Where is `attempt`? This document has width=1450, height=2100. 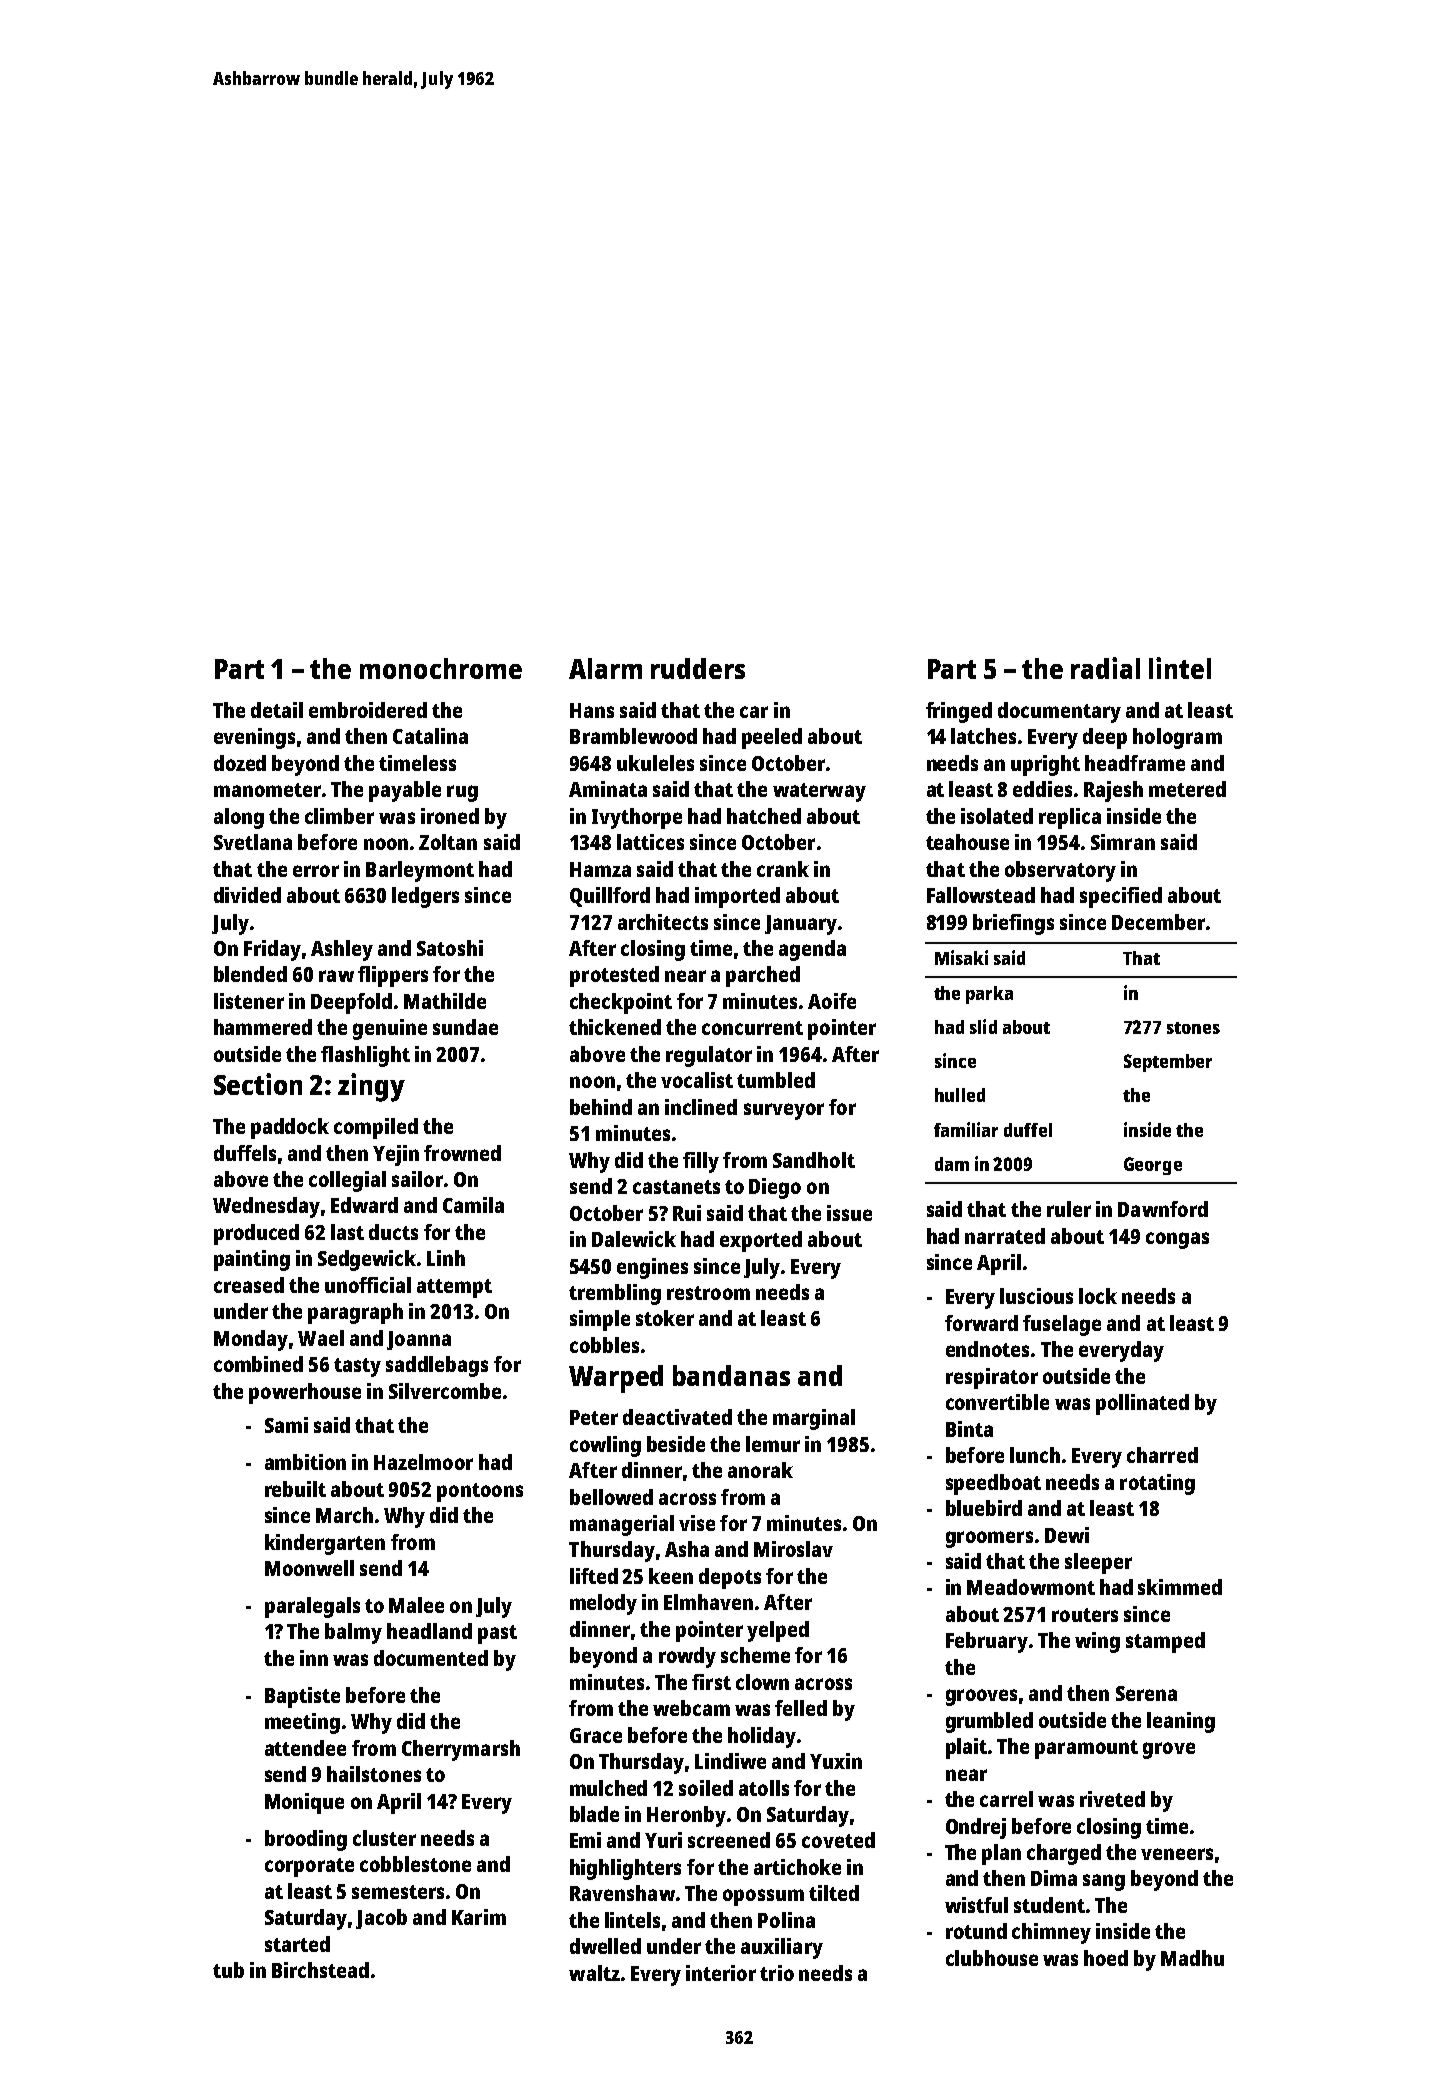 attempt is located at coordinates (454, 1288).
